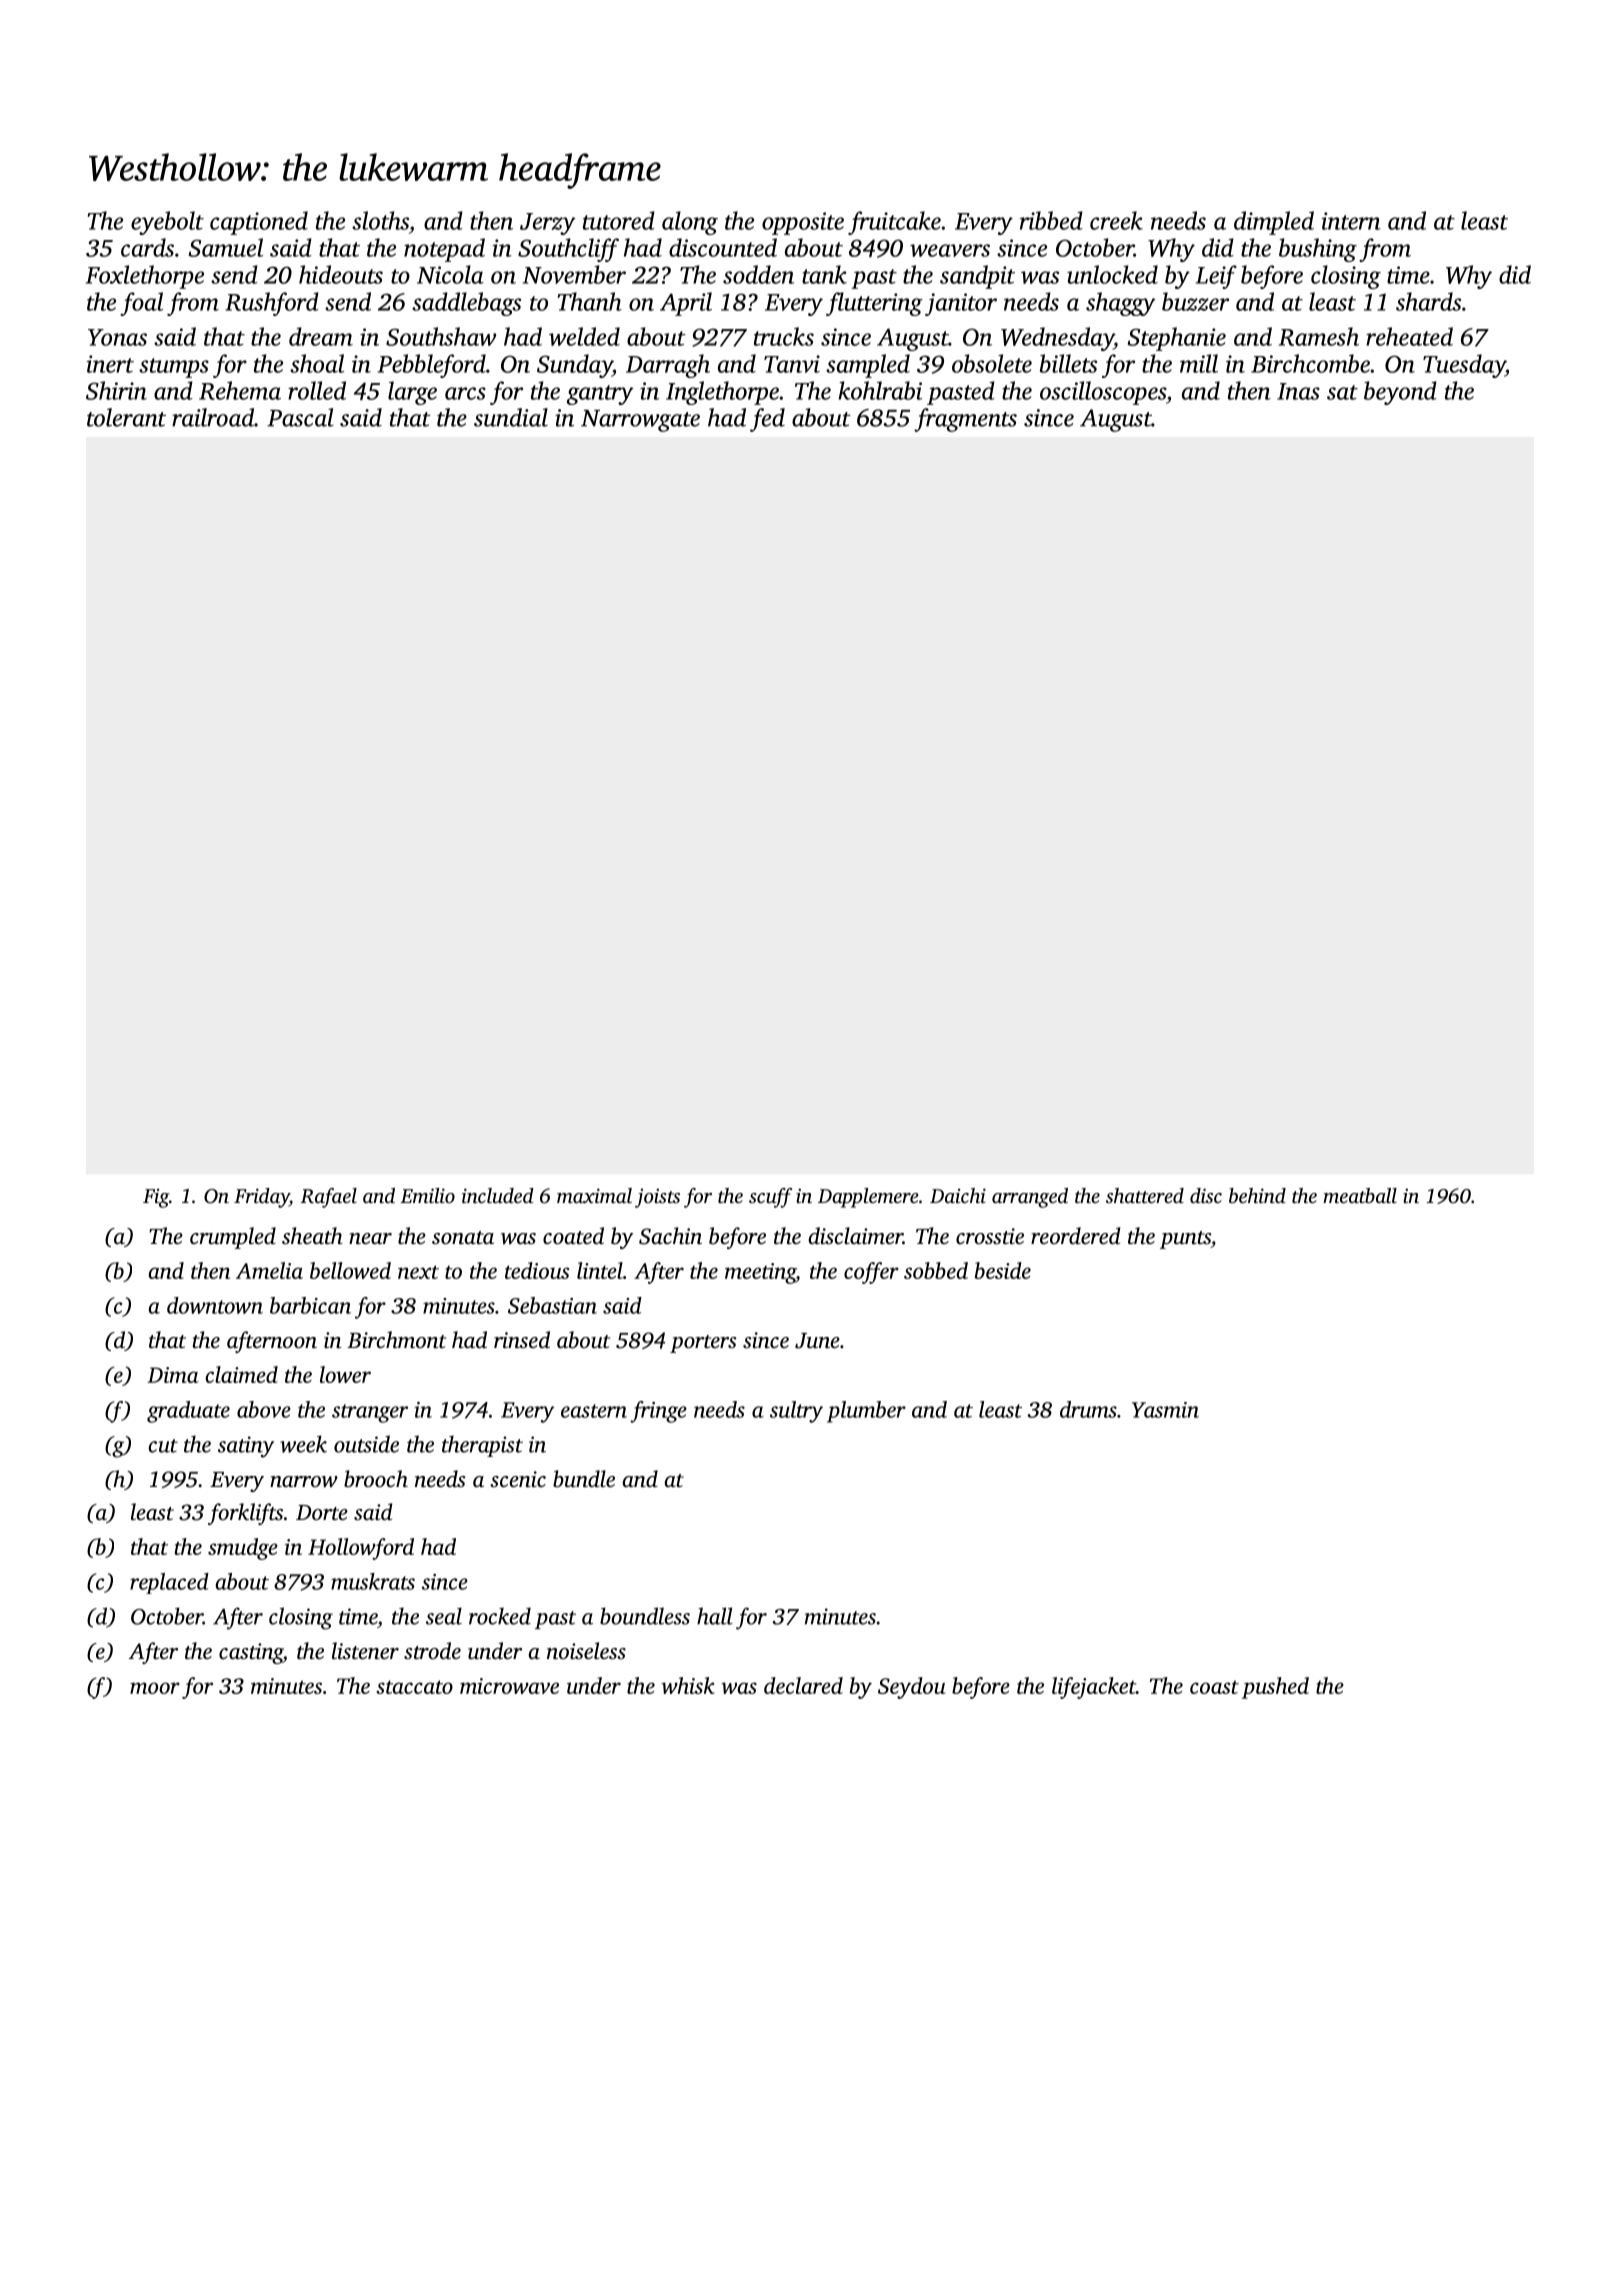  I want to click on sundial, so click(511, 417).
